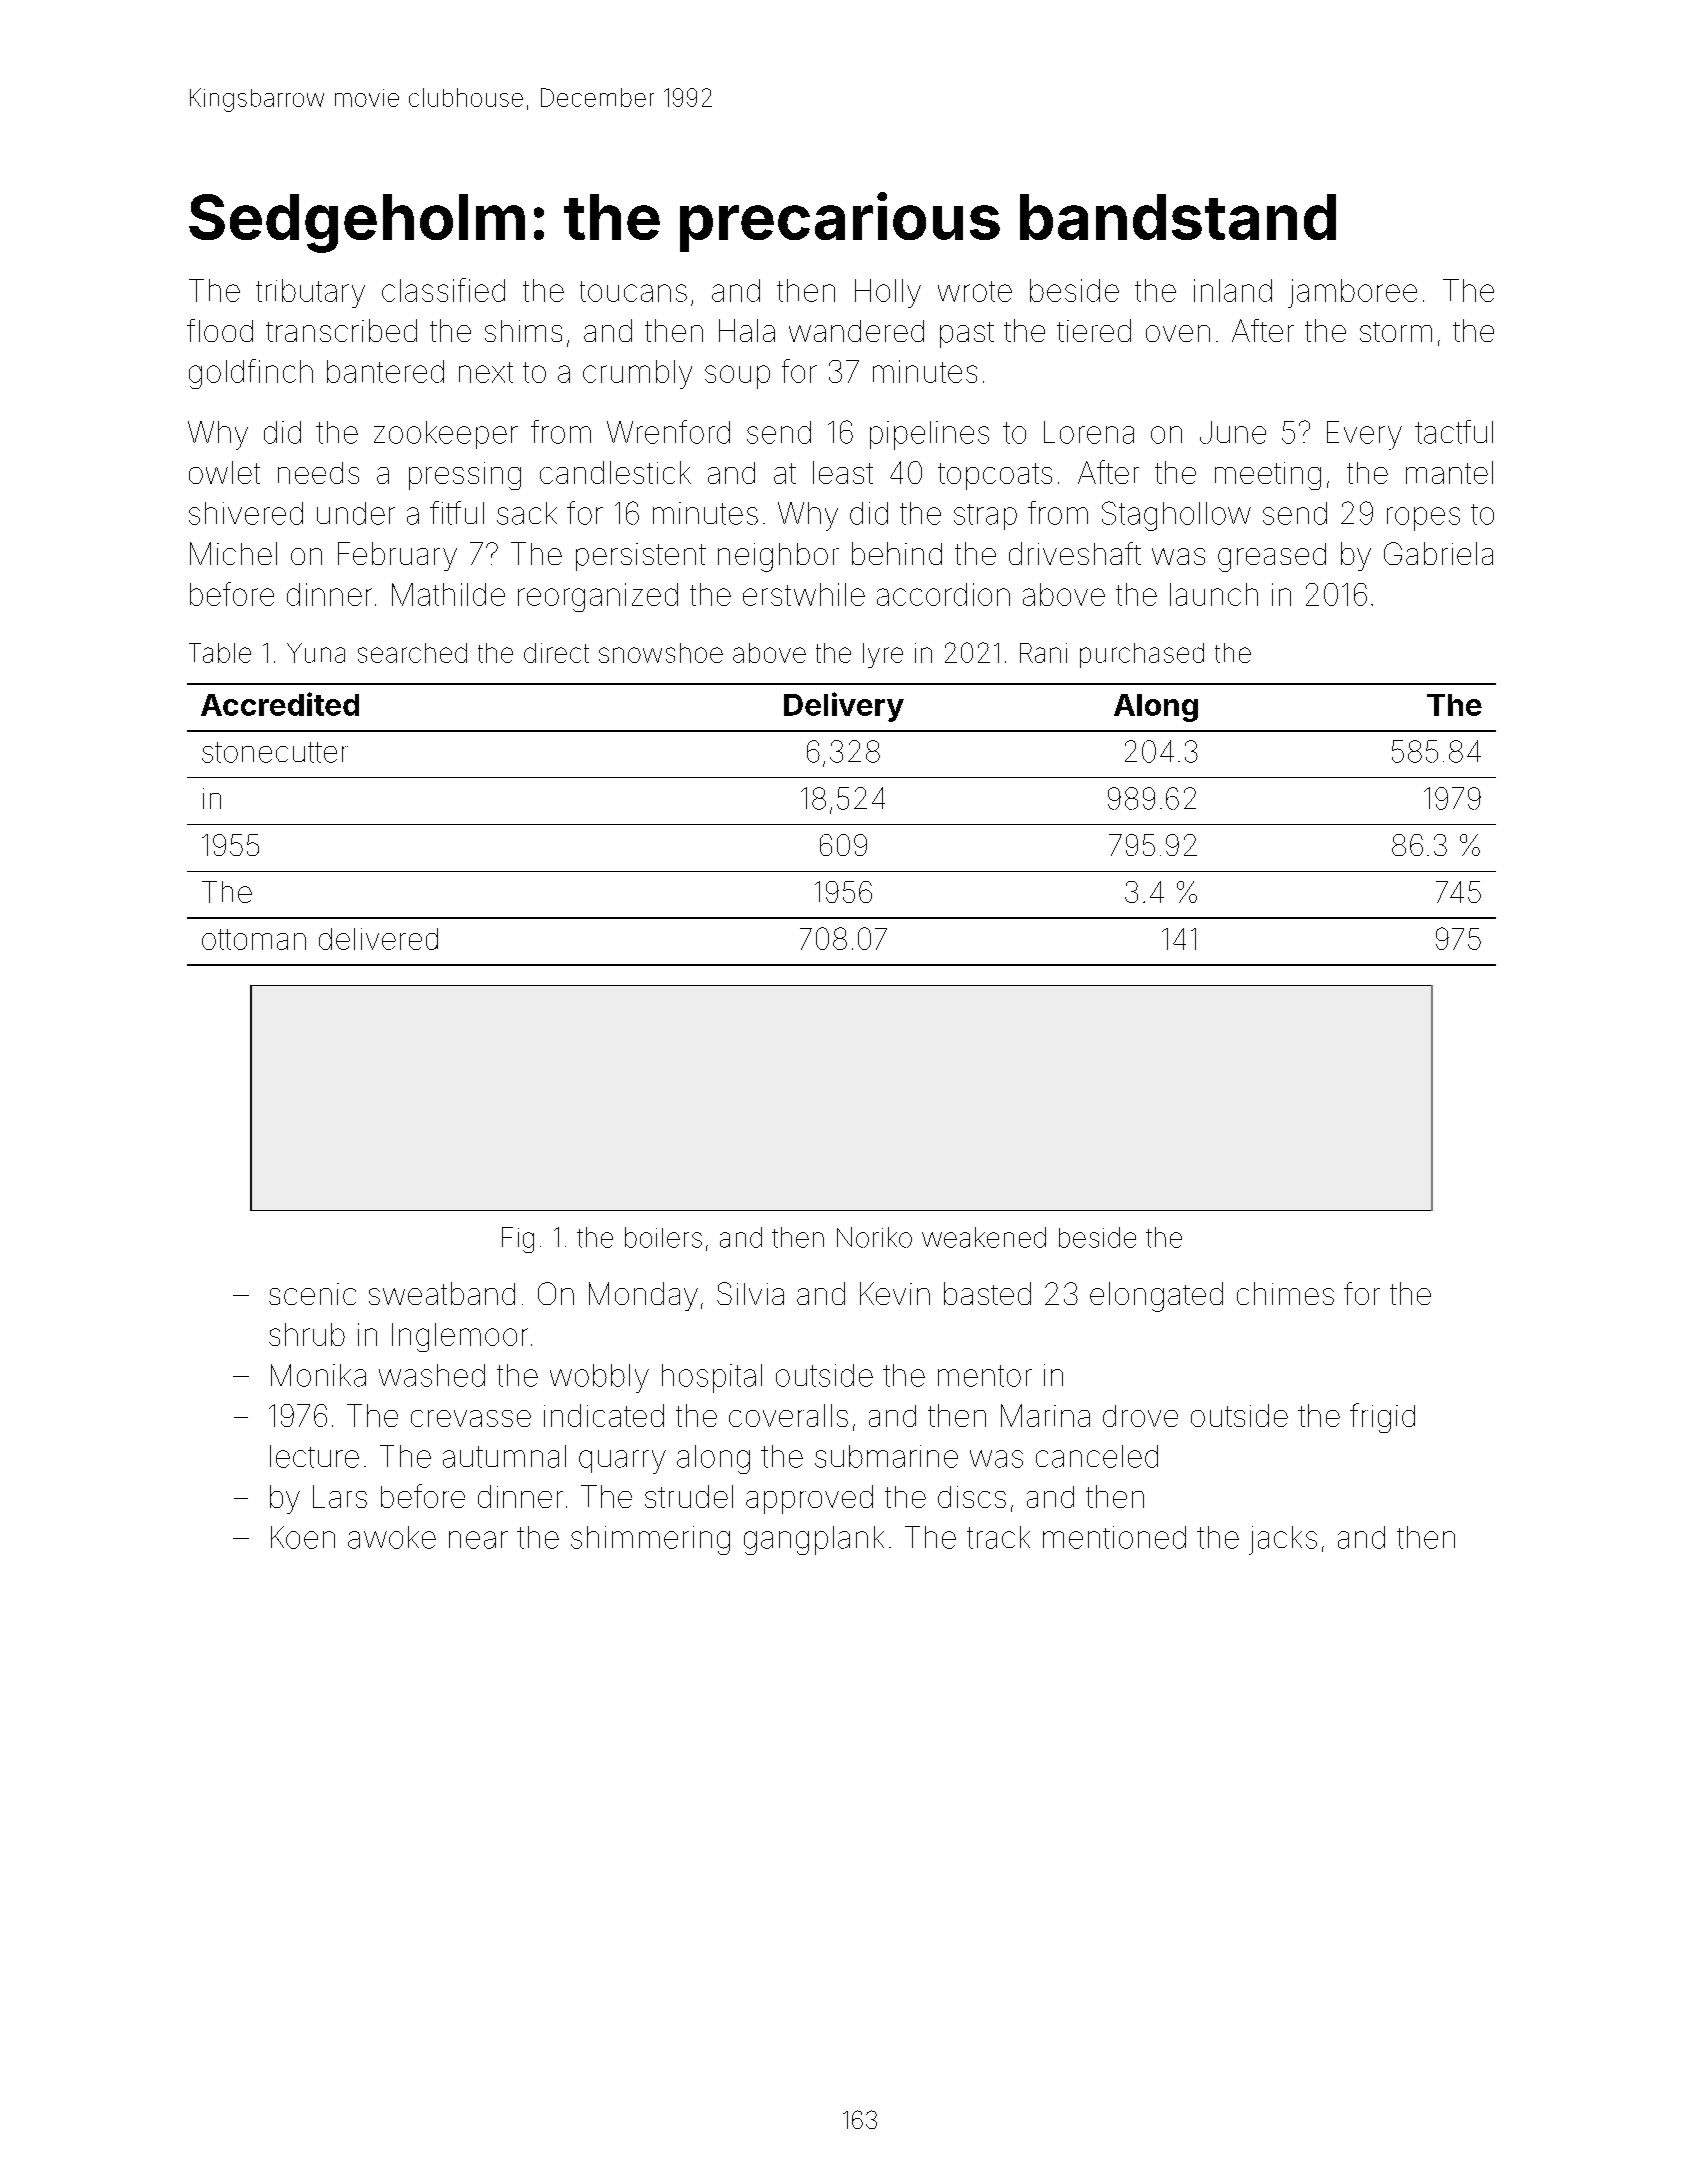 The image size is (1683, 2178). What do you see at coordinates (661, 653) in the image?
I see `snowshoe` at bounding box center [661, 653].
